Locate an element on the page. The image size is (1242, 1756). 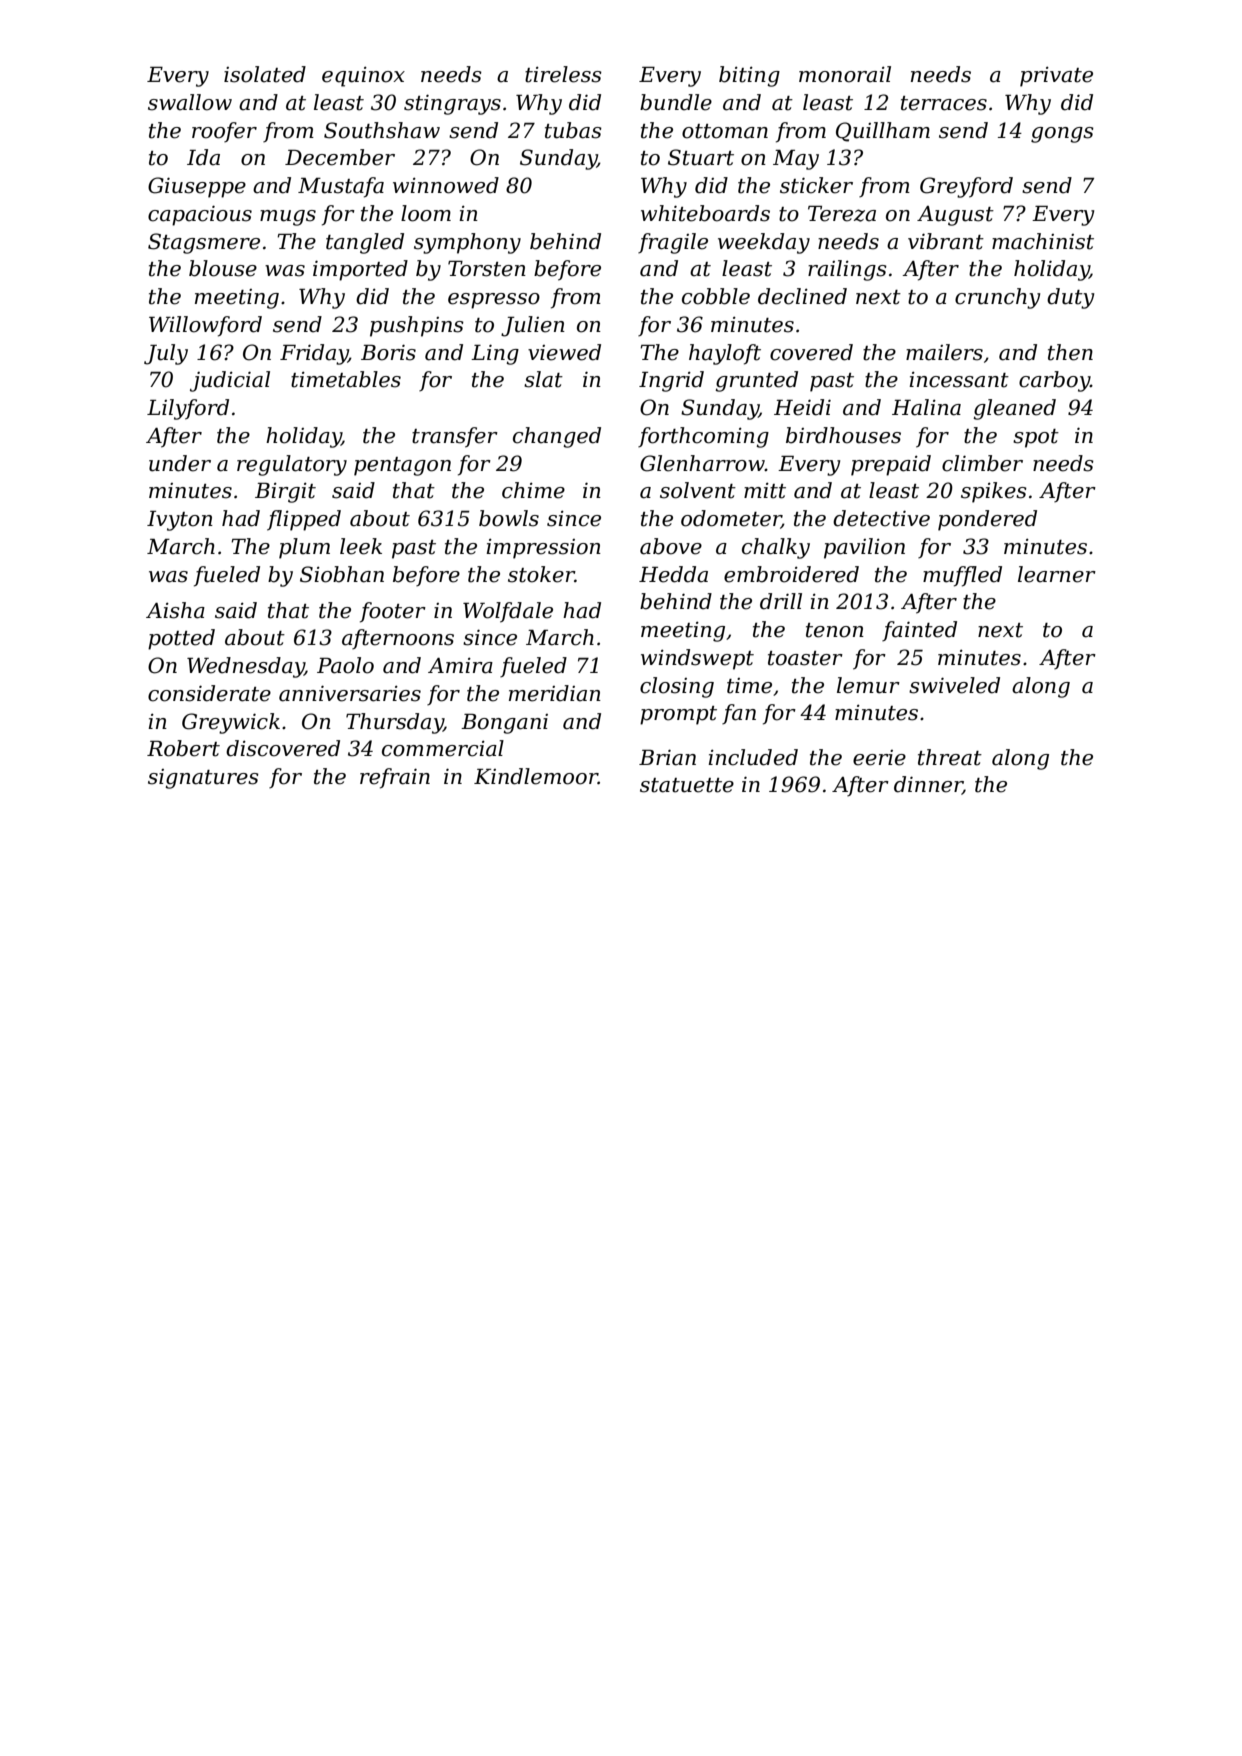
incessant is located at coordinates (959, 379).
